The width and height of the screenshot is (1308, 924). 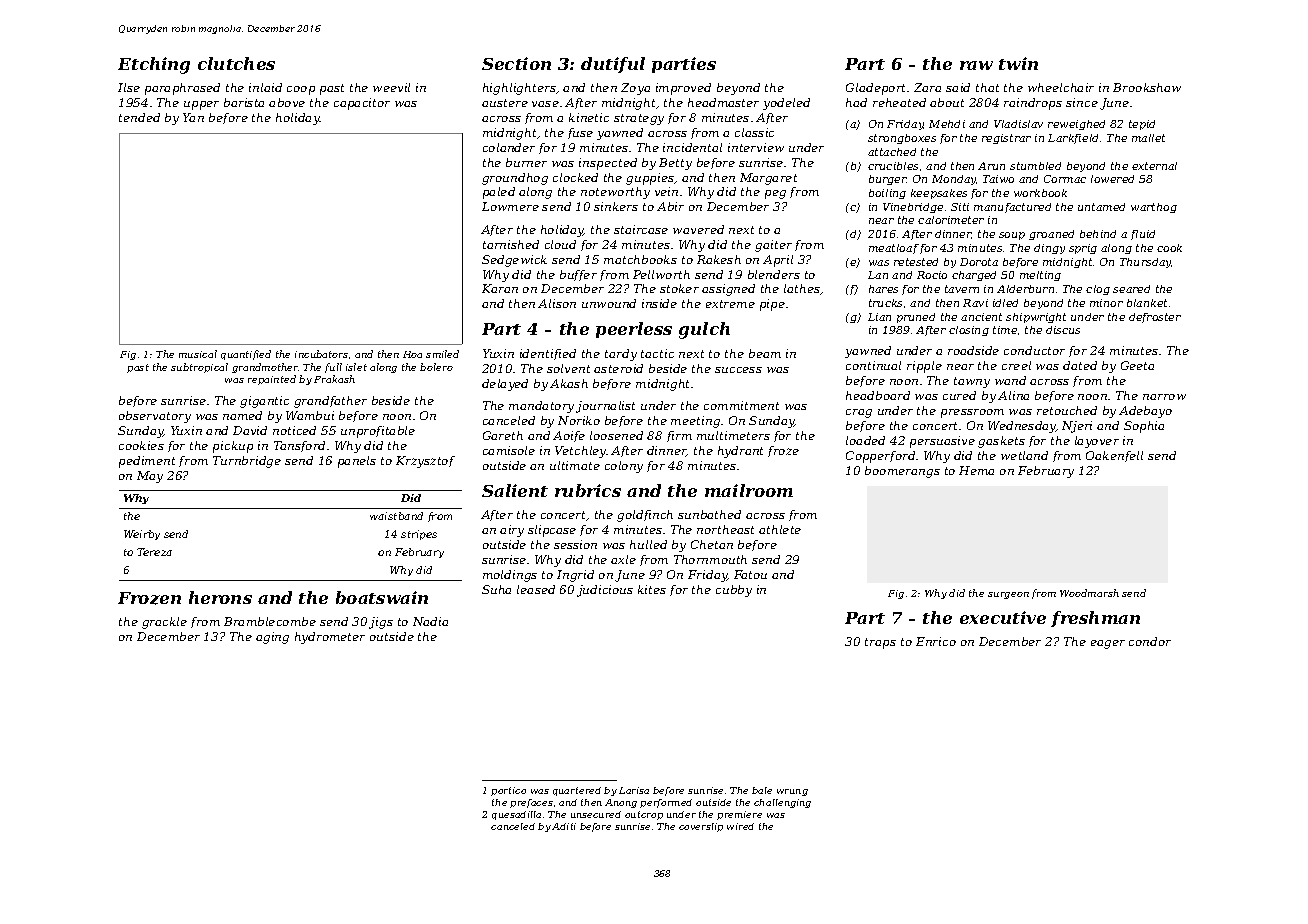 I want to click on creel, so click(x=1016, y=365).
